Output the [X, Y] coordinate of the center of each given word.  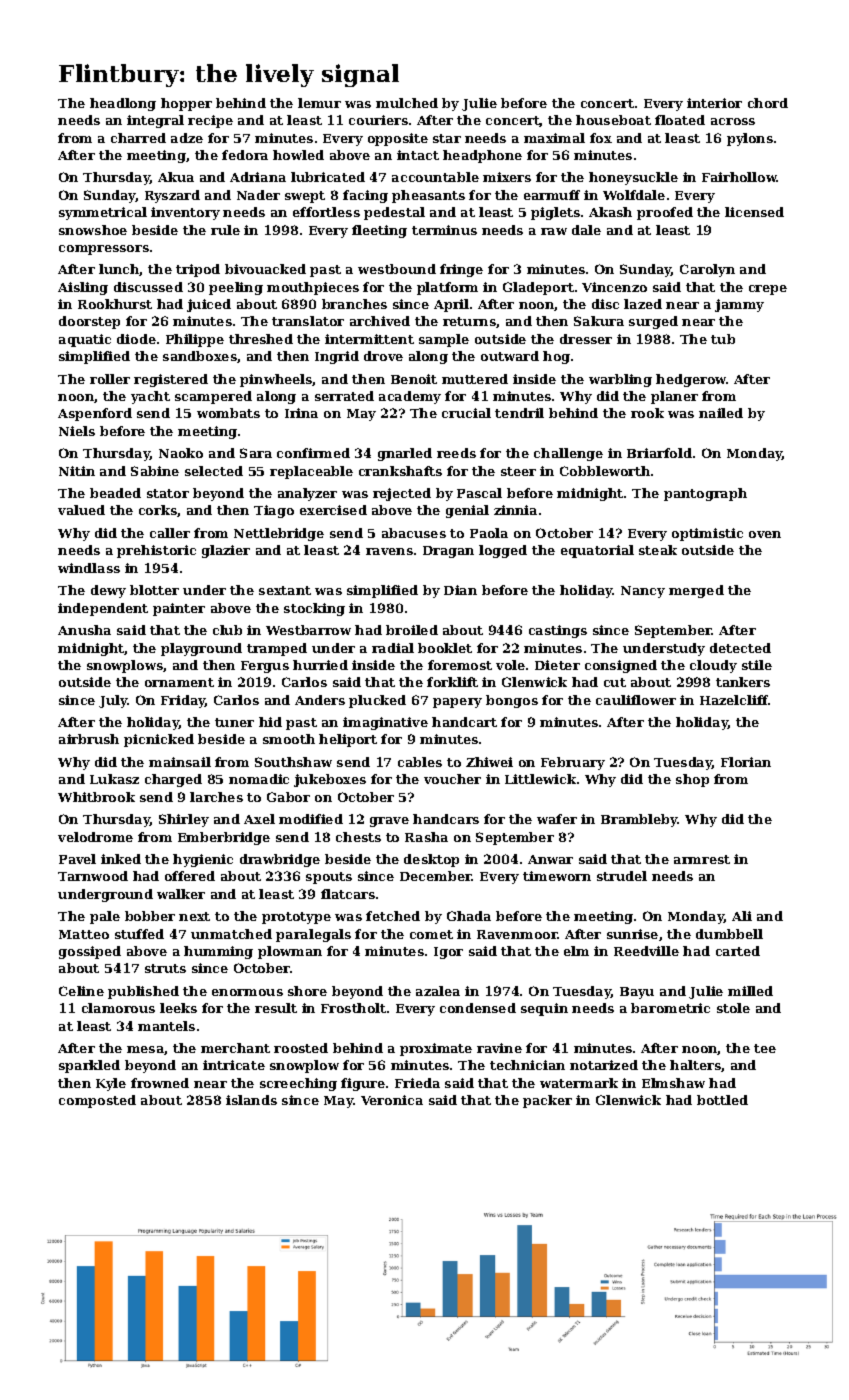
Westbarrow [308, 630]
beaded [115, 493]
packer [547, 1101]
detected [740, 648]
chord [768, 103]
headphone [482, 156]
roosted [301, 1048]
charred [138, 138]
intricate [234, 1065]
